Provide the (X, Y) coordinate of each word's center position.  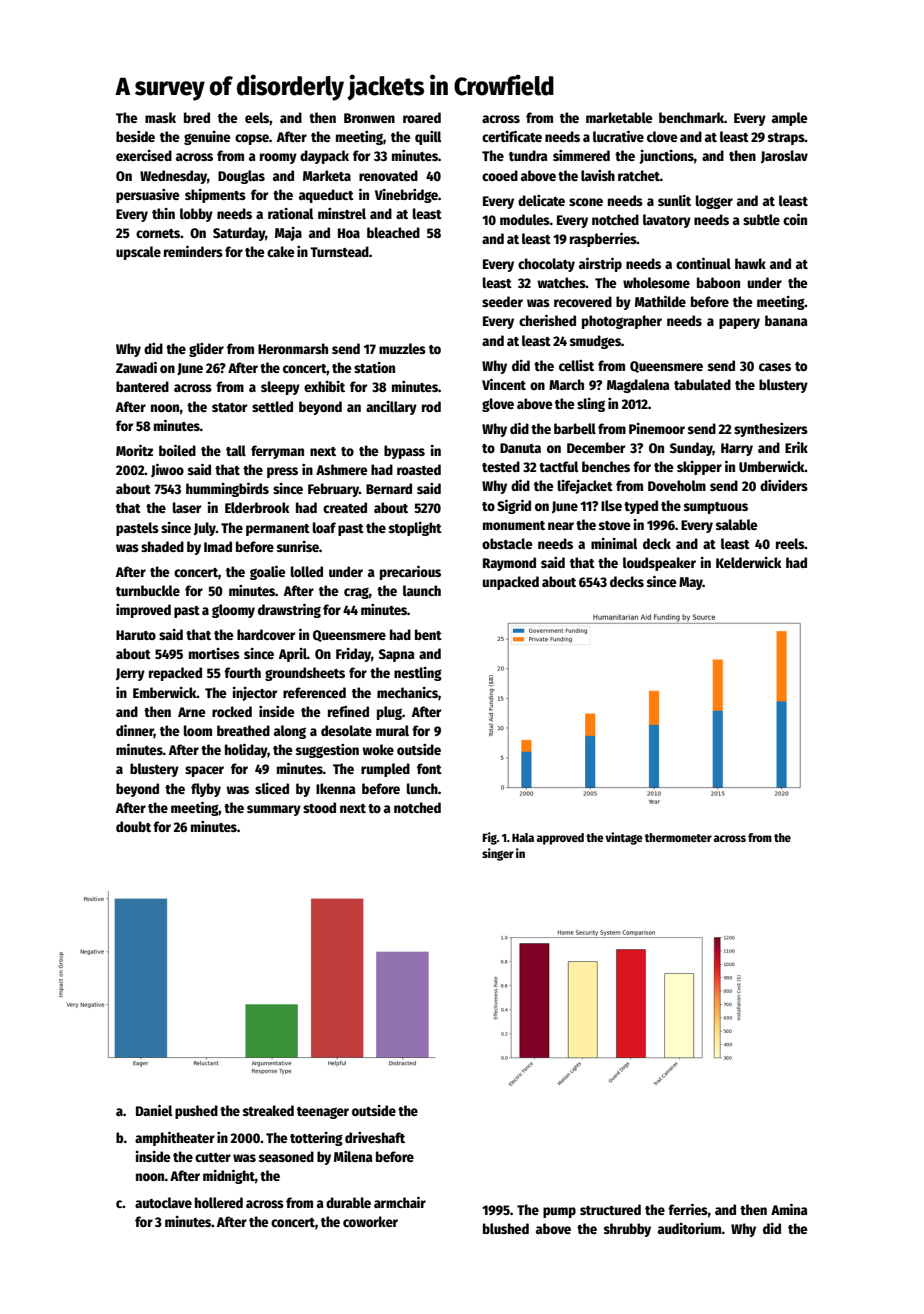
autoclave (163, 1202)
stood (319, 807)
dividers (784, 485)
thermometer (678, 837)
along (290, 732)
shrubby (627, 1230)
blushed (506, 1228)
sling (591, 405)
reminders (193, 251)
